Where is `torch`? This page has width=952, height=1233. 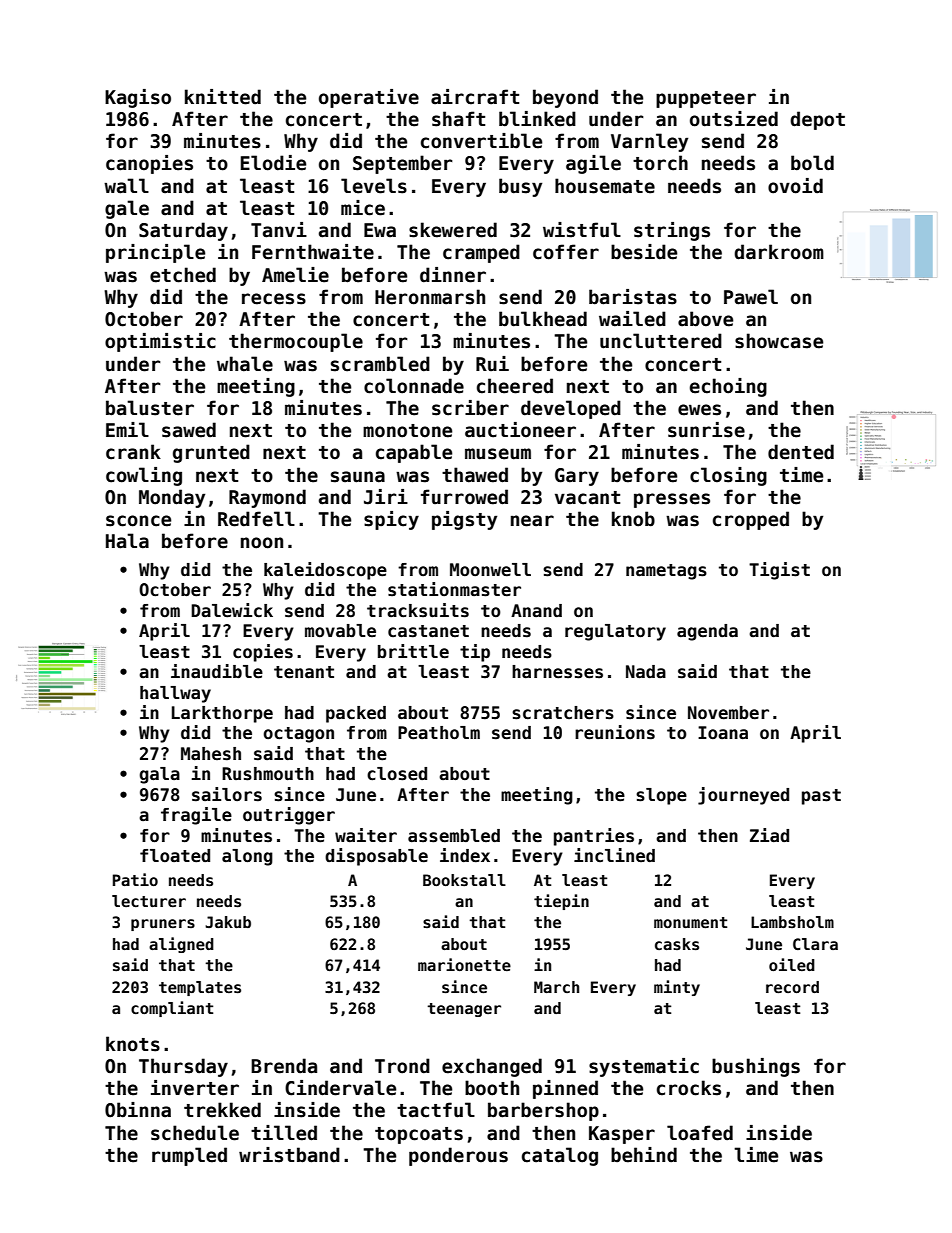 torch is located at coordinates (660, 163).
